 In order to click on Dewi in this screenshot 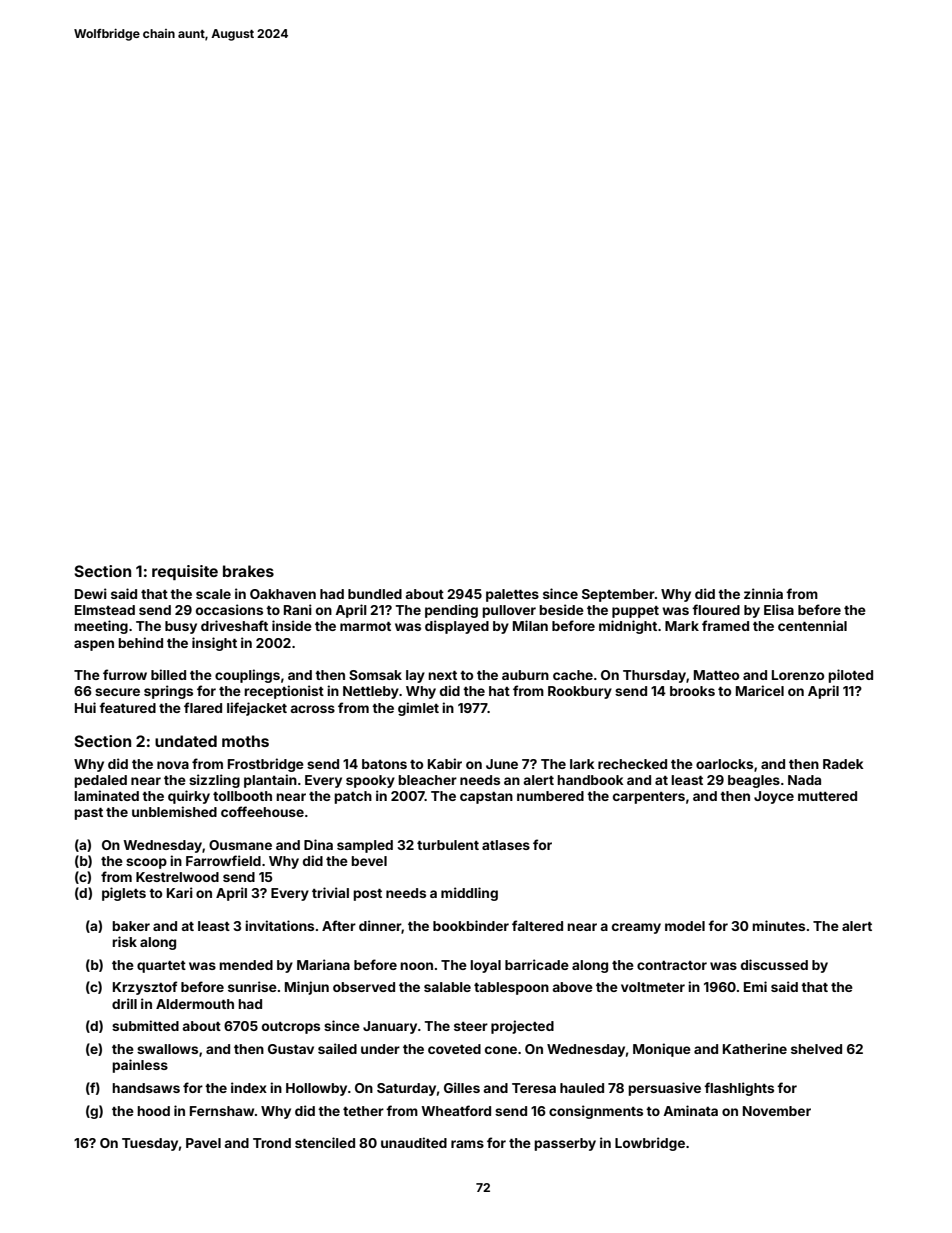, I will do `click(91, 593)`.
